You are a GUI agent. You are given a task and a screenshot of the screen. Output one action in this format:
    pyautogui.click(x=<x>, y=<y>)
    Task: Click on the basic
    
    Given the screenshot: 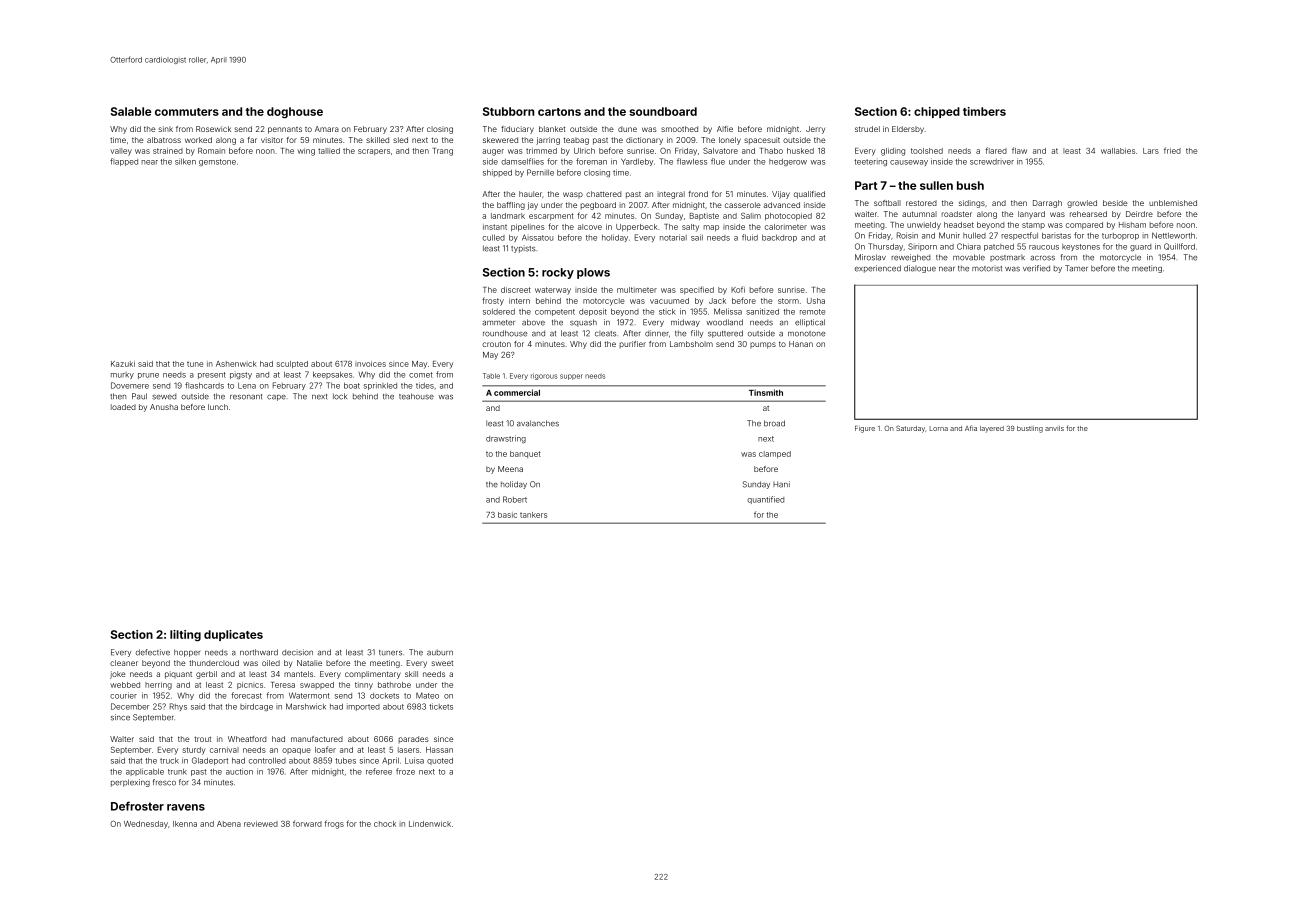 What is the action you would take?
    pyautogui.click(x=507, y=515)
